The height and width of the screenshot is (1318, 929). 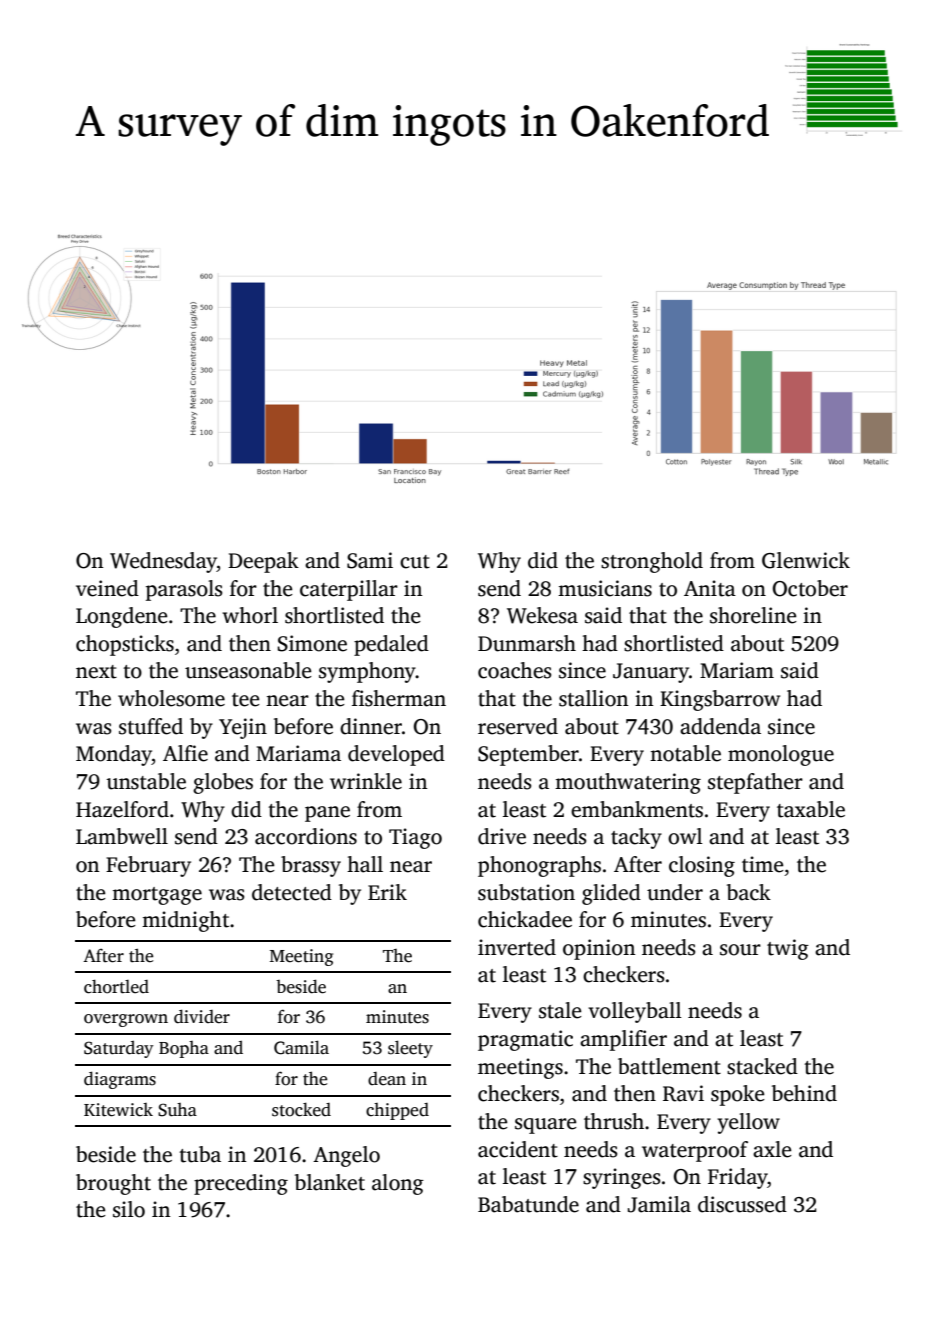 What do you see at coordinates (806, 560) in the screenshot?
I see `Glenwick` at bounding box center [806, 560].
